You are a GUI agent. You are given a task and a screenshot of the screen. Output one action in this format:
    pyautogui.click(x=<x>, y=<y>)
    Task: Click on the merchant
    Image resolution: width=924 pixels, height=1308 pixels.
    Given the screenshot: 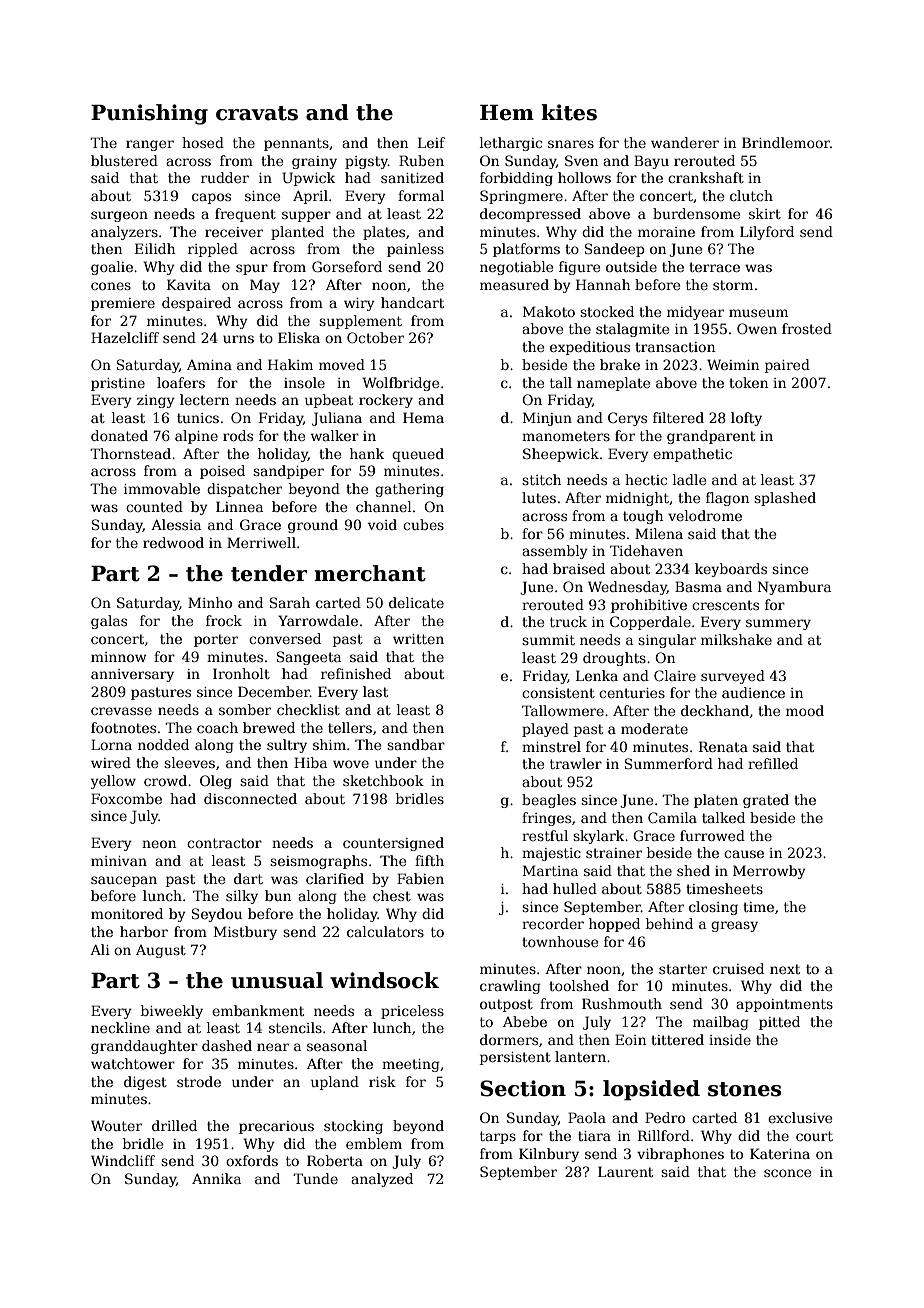 What is the action you would take?
    pyautogui.click(x=370, y=573)
